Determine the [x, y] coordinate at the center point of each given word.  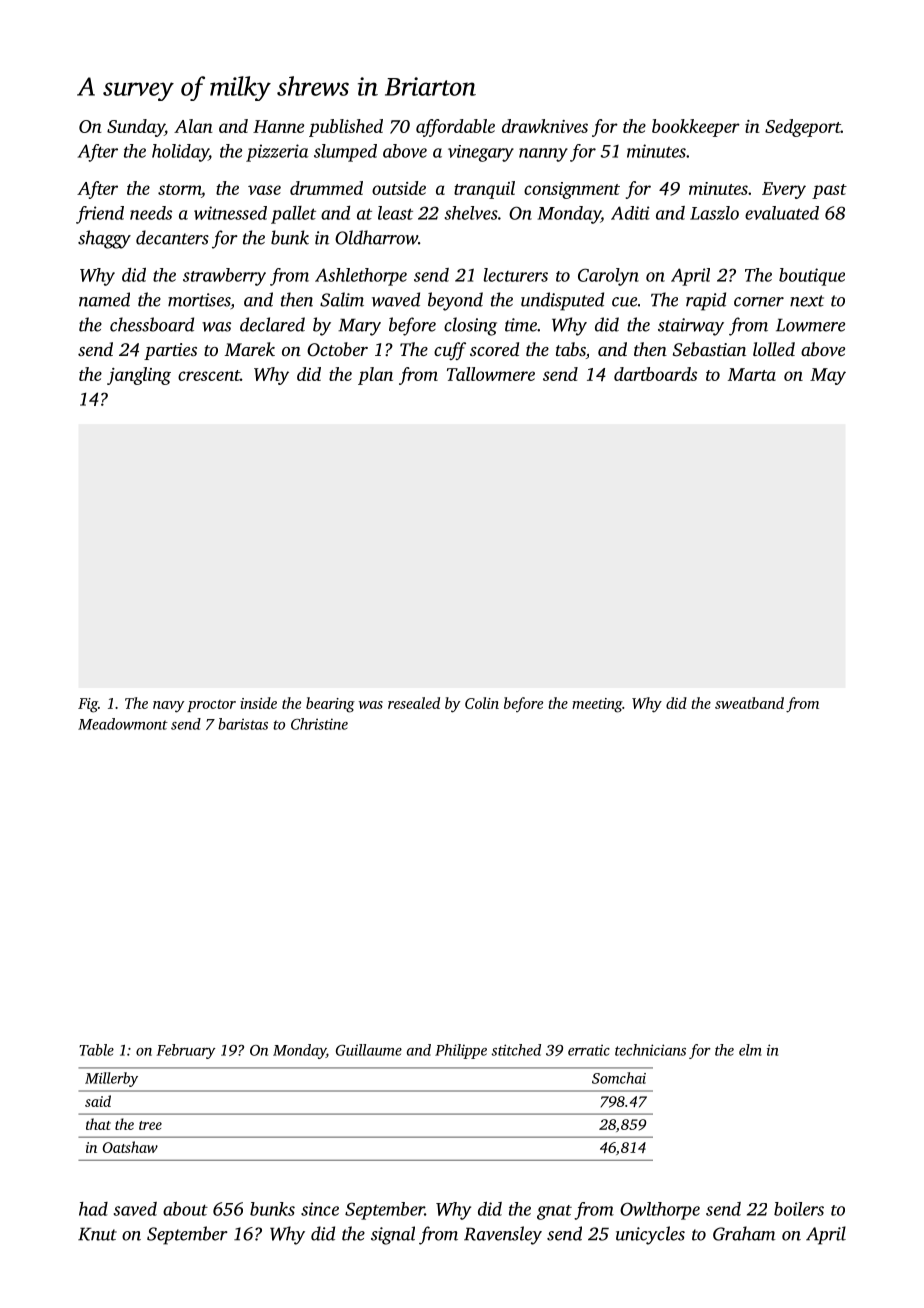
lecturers [516, 275]
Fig [88, 705]
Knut [97, 1234]
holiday [180, 153]
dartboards [655, 374]
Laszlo [714, 213]
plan [375, 376]
